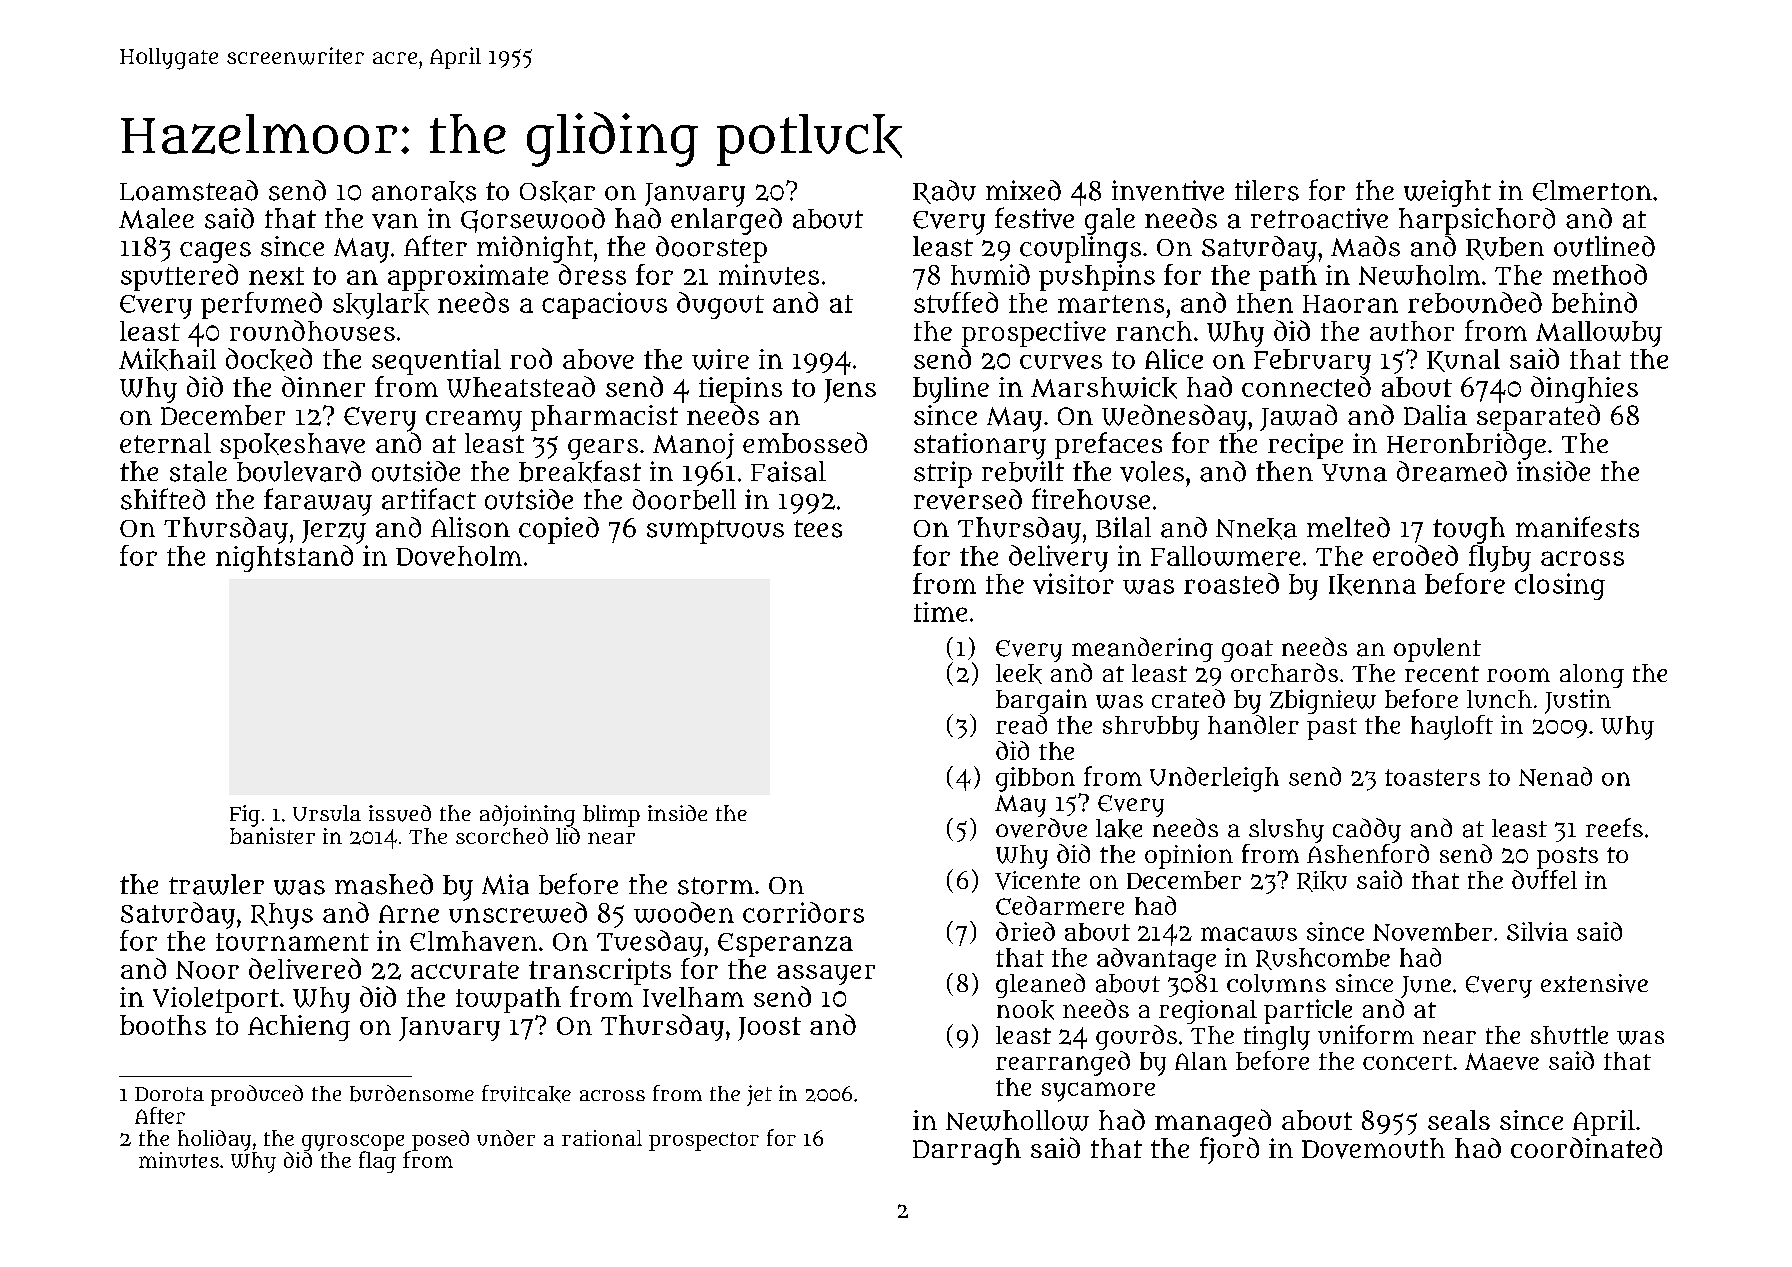 This screenshot has width=1792, height=1267. I want to click on extensive, so click(1594, 983).
